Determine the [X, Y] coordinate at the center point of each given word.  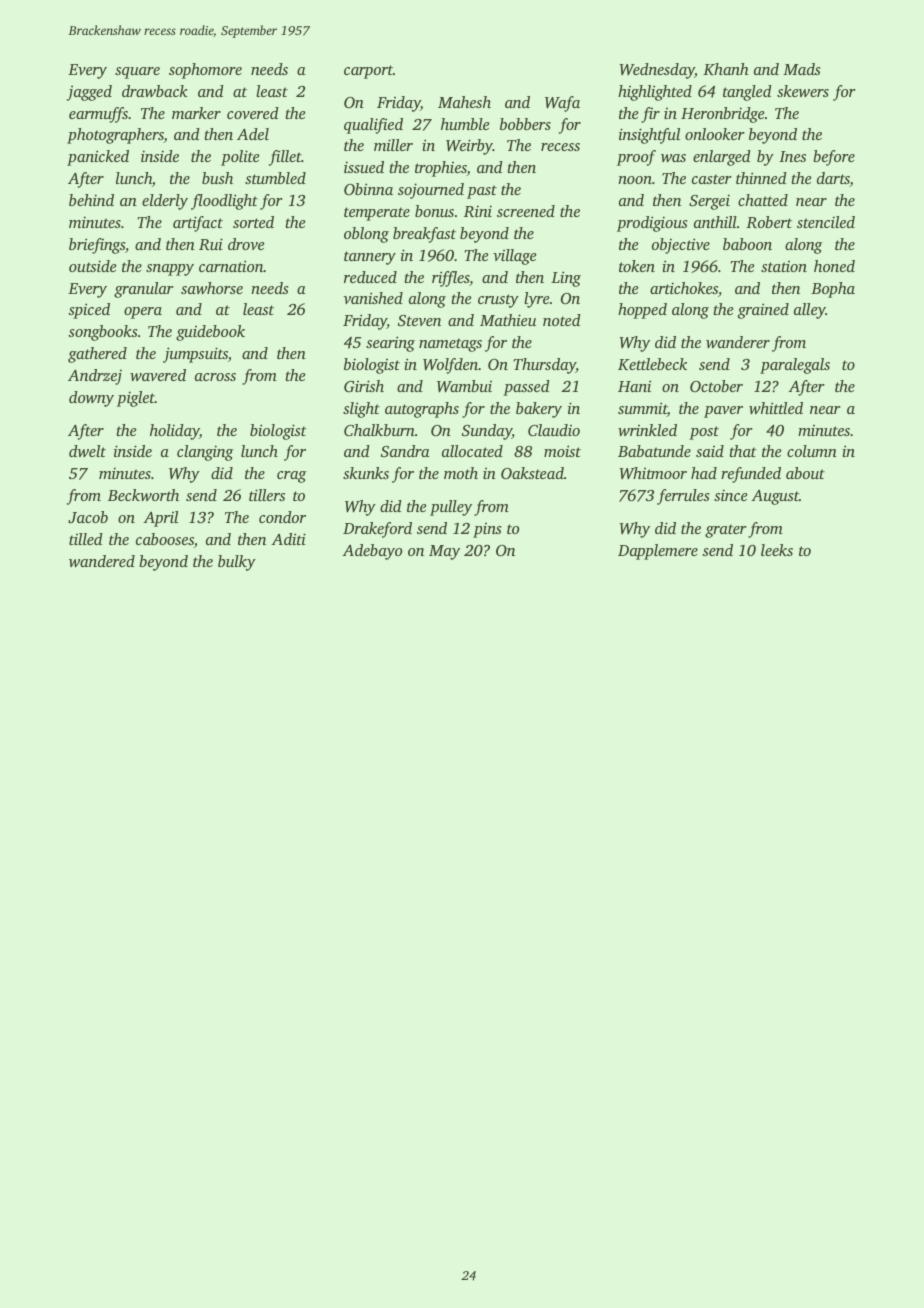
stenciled [826, 222]
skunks [366, 473]
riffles [451, 279]
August [775, 497]
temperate [377, 214]
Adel [253, 134]
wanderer [738, 342]
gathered [97, 355]
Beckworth [143, 495]
